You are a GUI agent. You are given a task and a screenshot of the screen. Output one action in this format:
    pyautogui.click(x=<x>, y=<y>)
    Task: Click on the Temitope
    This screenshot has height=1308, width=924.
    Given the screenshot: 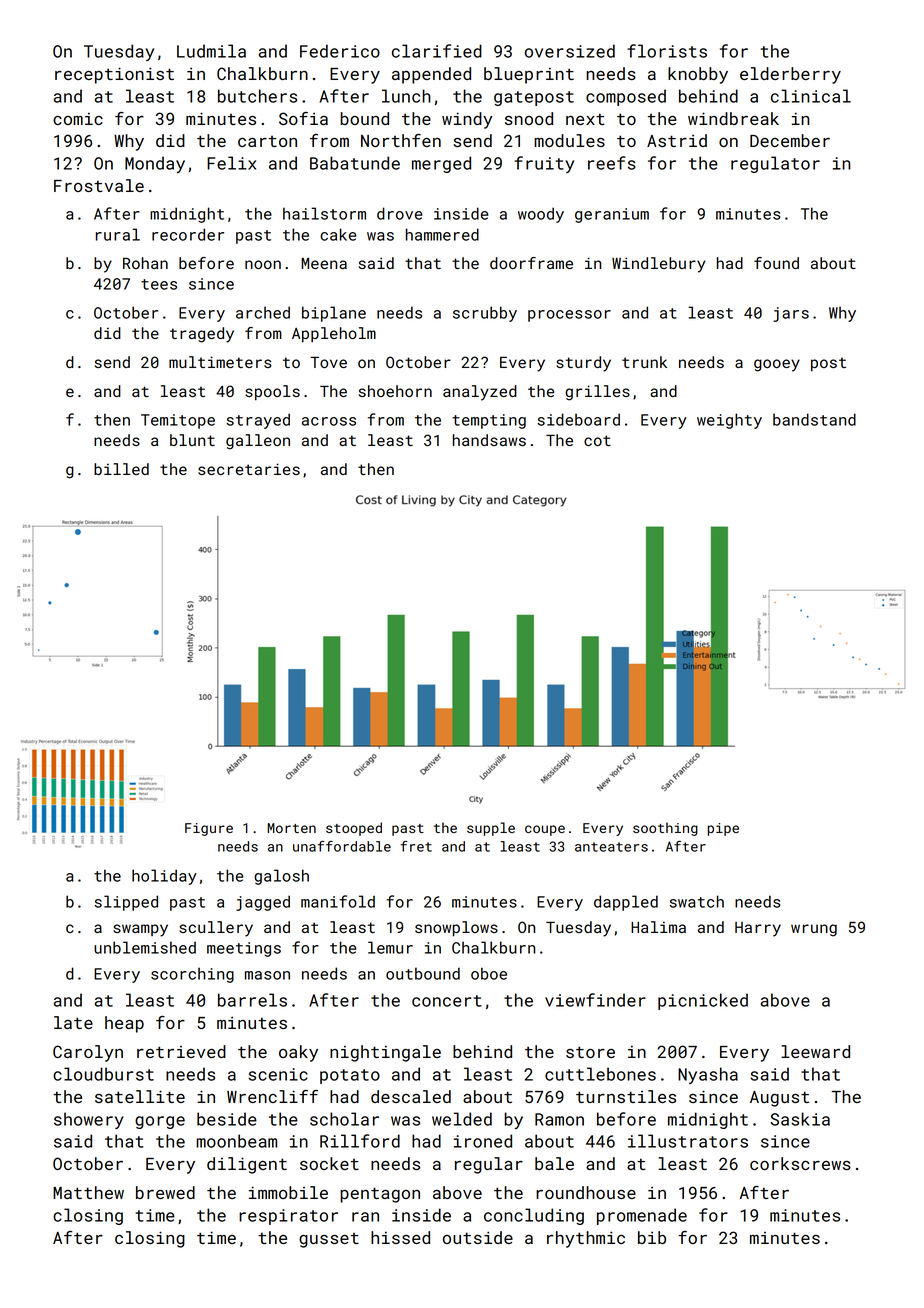 What is the action you would take?
    pyautogui.click(x=178, y=421)
